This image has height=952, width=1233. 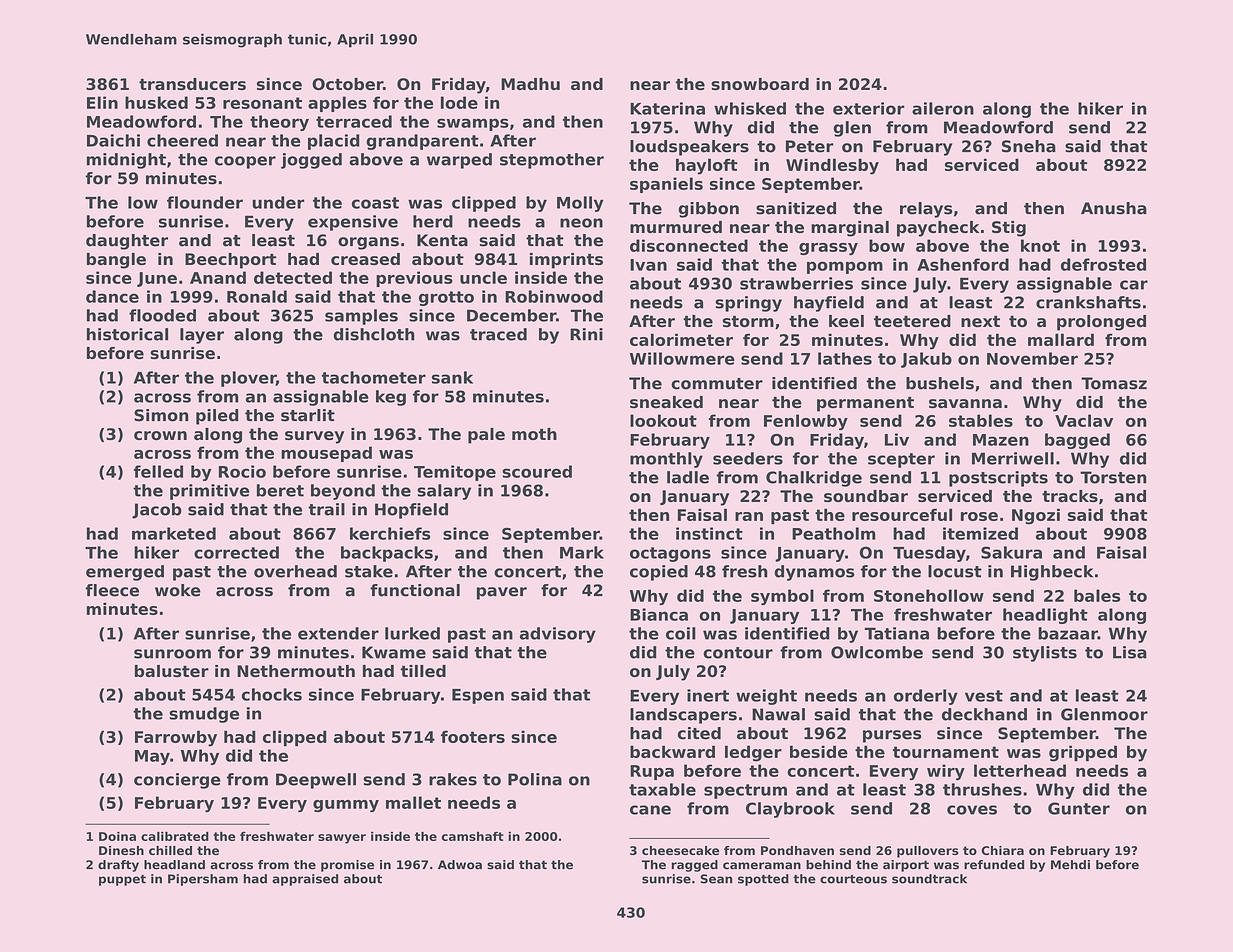 What do you see at coordinates (832, 166) in the image?
I see `Windlesby` at bounding box center [832, 166].
